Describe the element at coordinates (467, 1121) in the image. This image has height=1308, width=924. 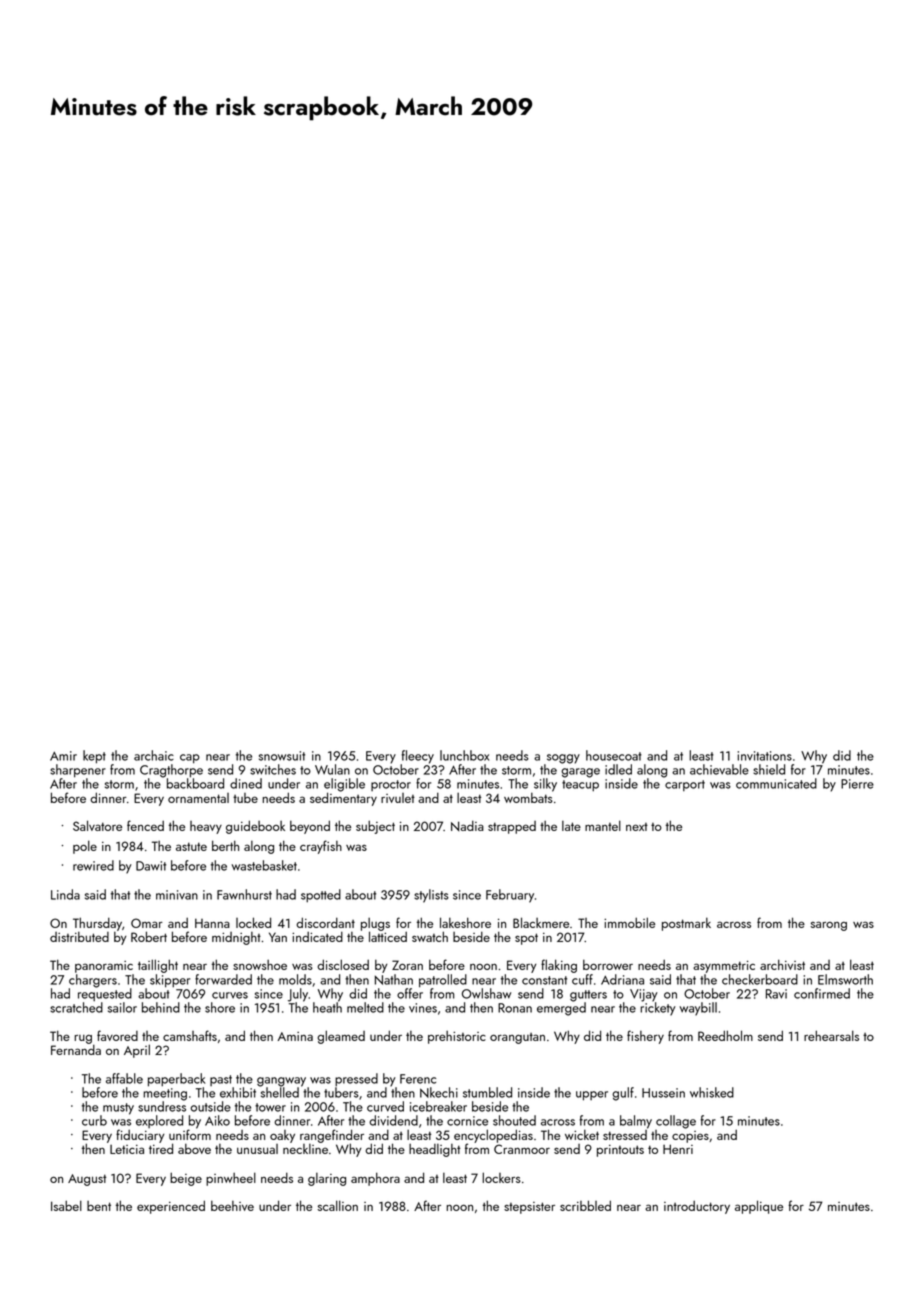
I see `cornice` at that location.
